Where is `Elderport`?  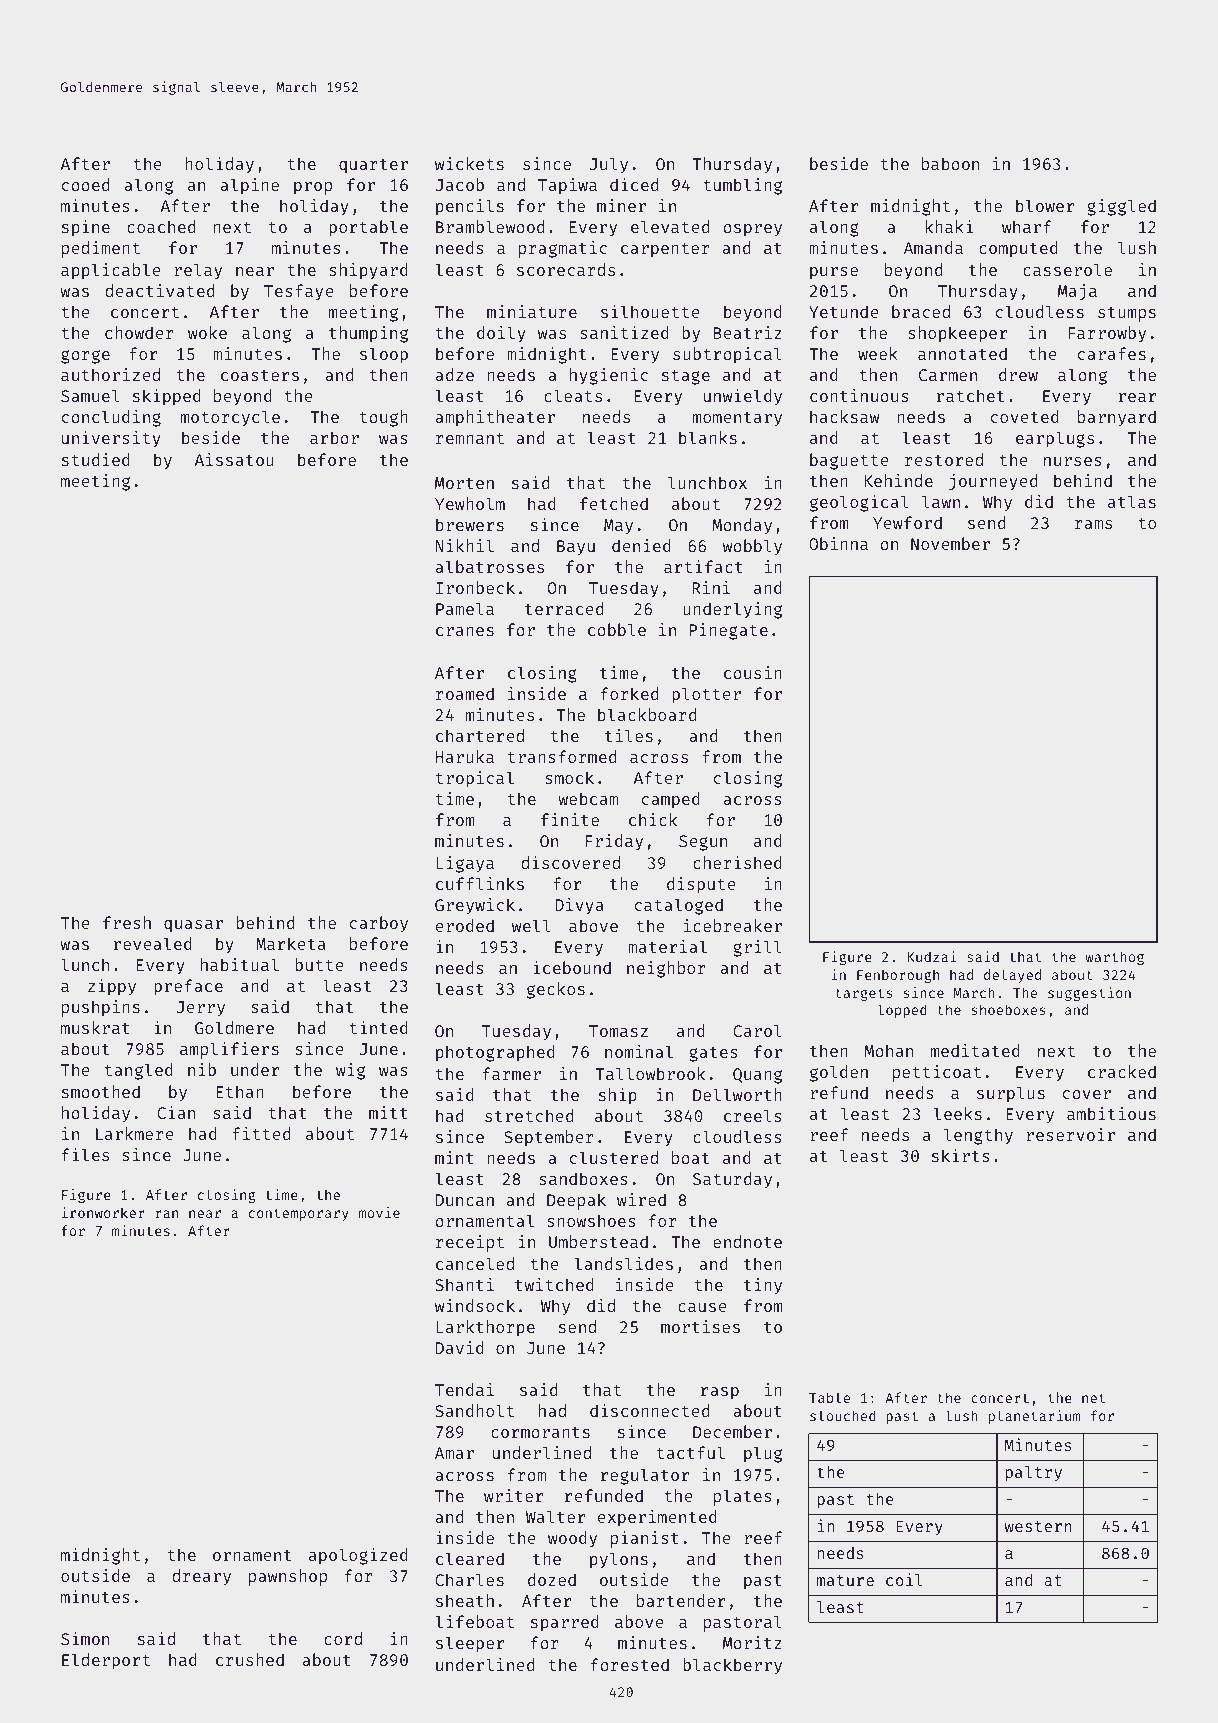
Elderport is located at coordinates (106, 1661).
